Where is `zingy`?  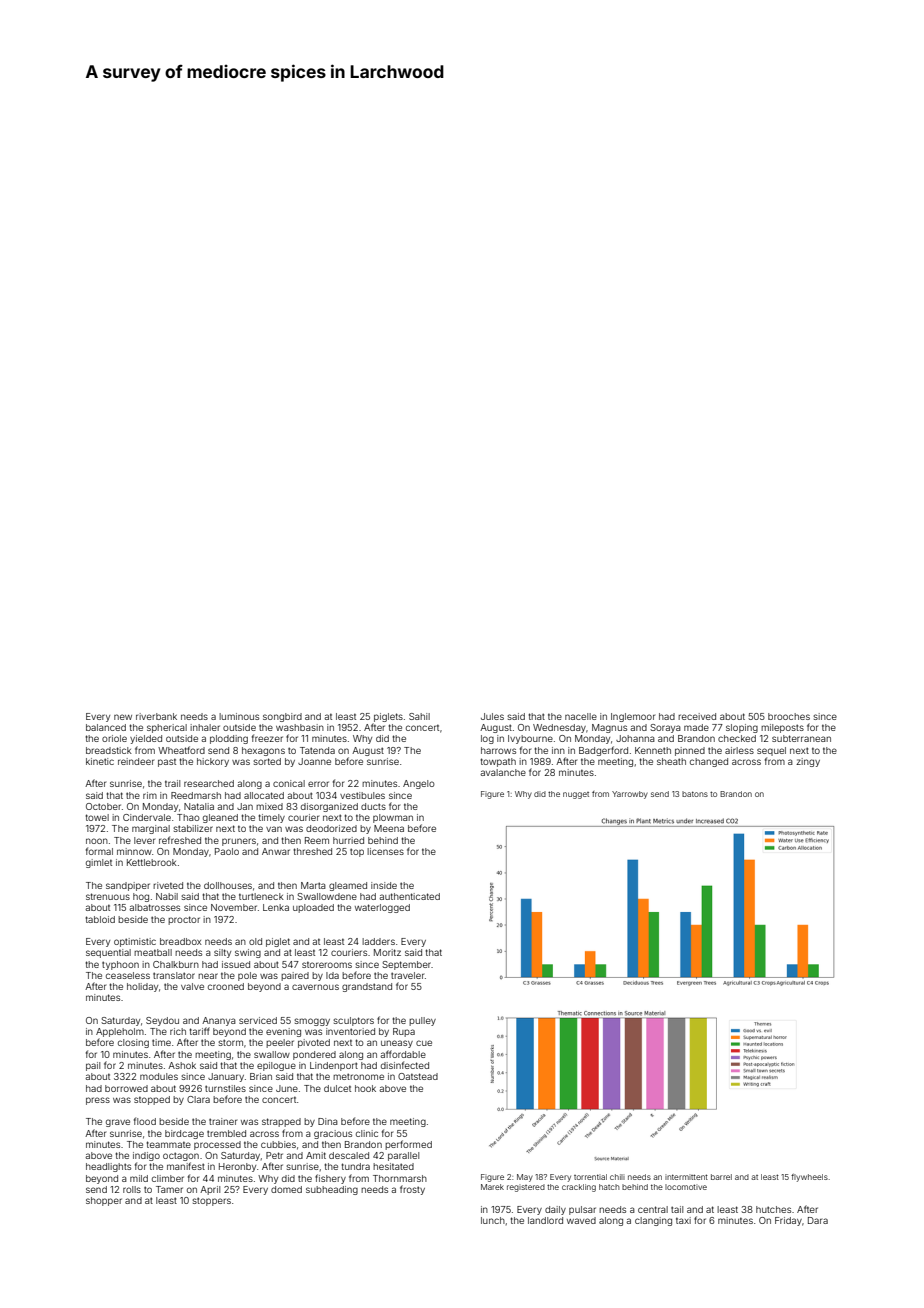
zingy is located at coordinates (808, 762).
